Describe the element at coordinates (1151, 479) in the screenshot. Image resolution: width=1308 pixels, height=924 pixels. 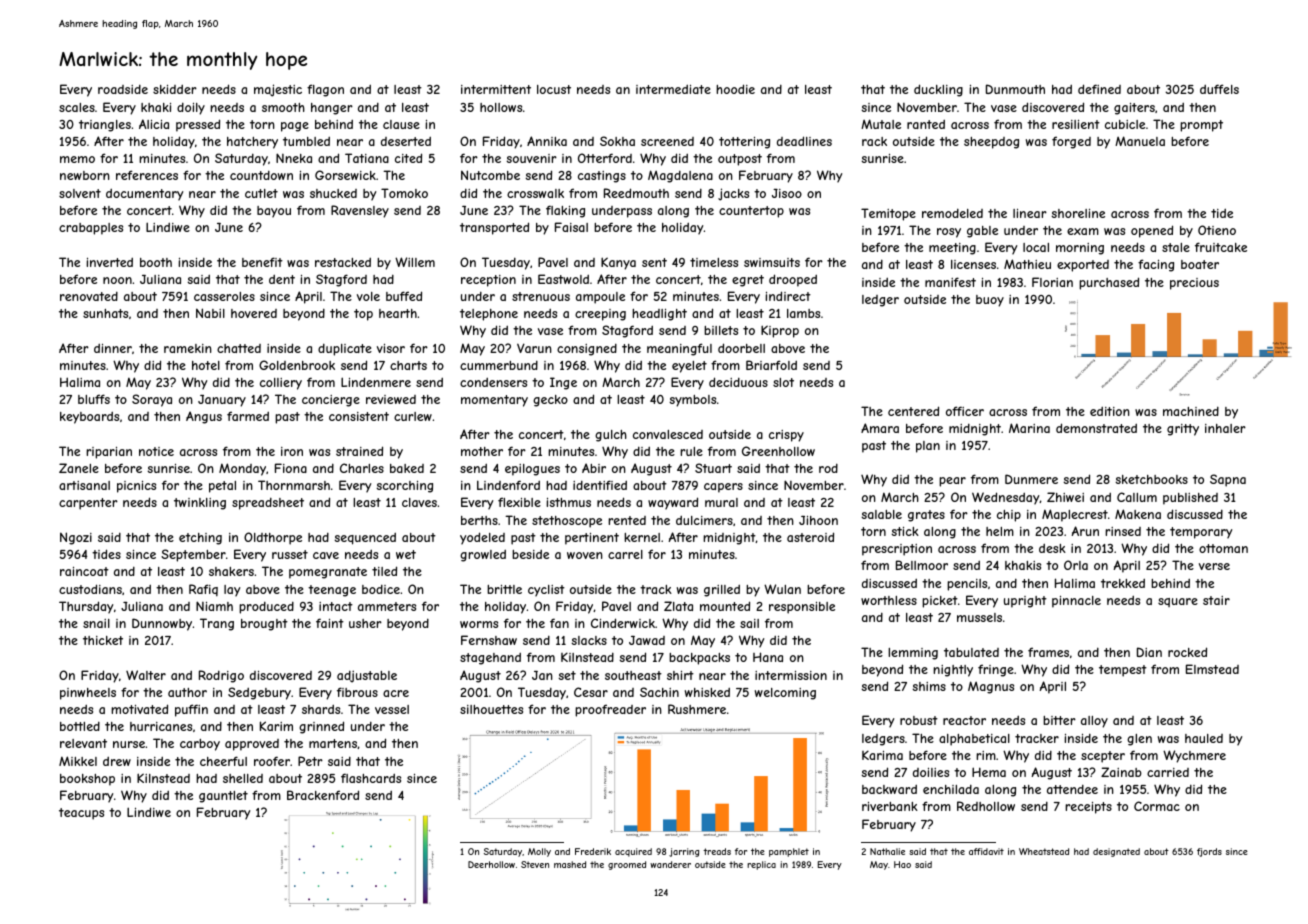
I see `sketchbooks` at that location.
